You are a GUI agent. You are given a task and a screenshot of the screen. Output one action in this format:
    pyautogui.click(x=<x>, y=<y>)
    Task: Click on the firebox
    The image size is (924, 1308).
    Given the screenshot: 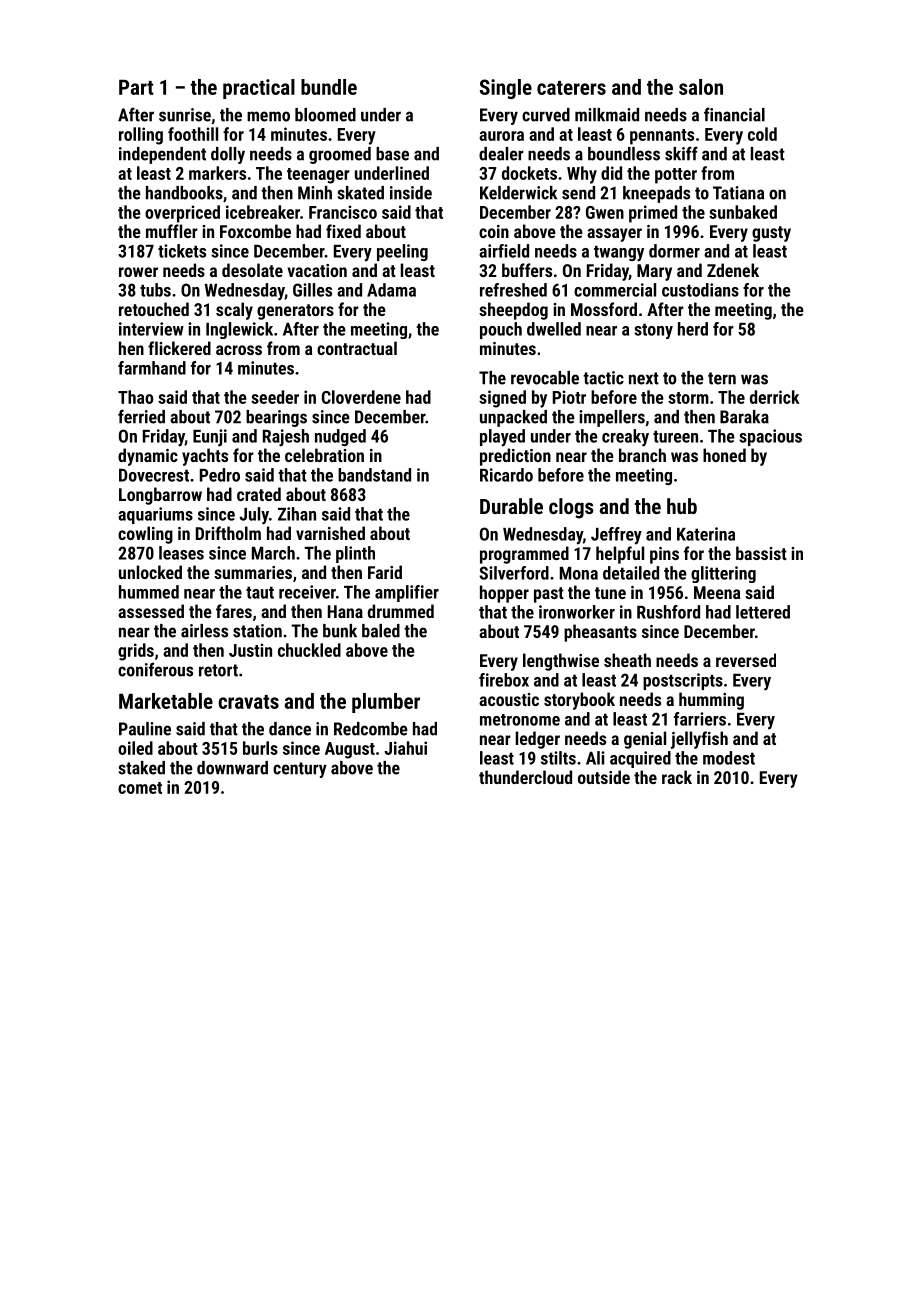 What is the action you would take?
    pyautogui.click(x=504, y=680)
